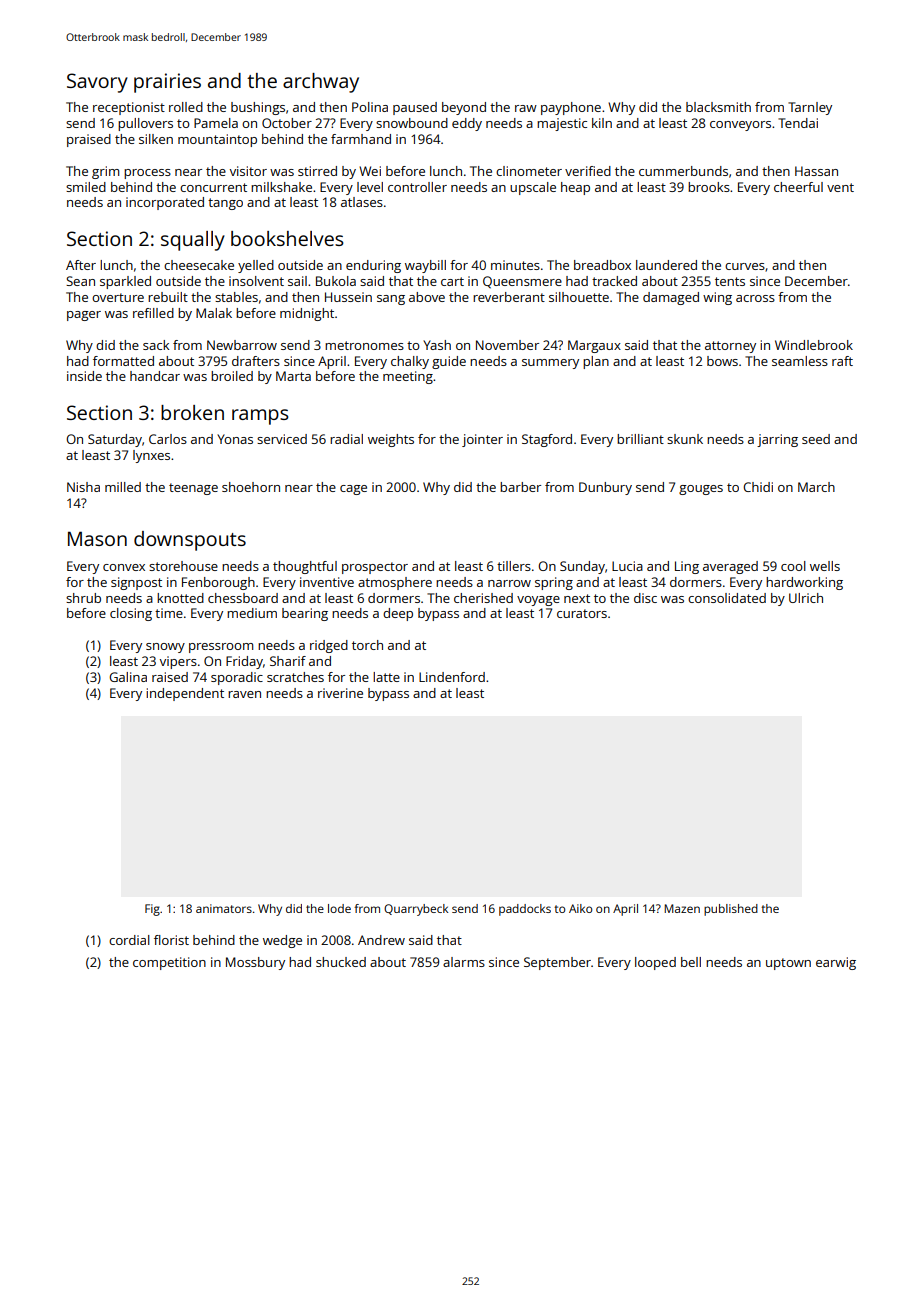 This screenshot has width=924, height=1308. Describe the element at coordinates (526, 108) in the screenshot. I see `raw` at that location.
